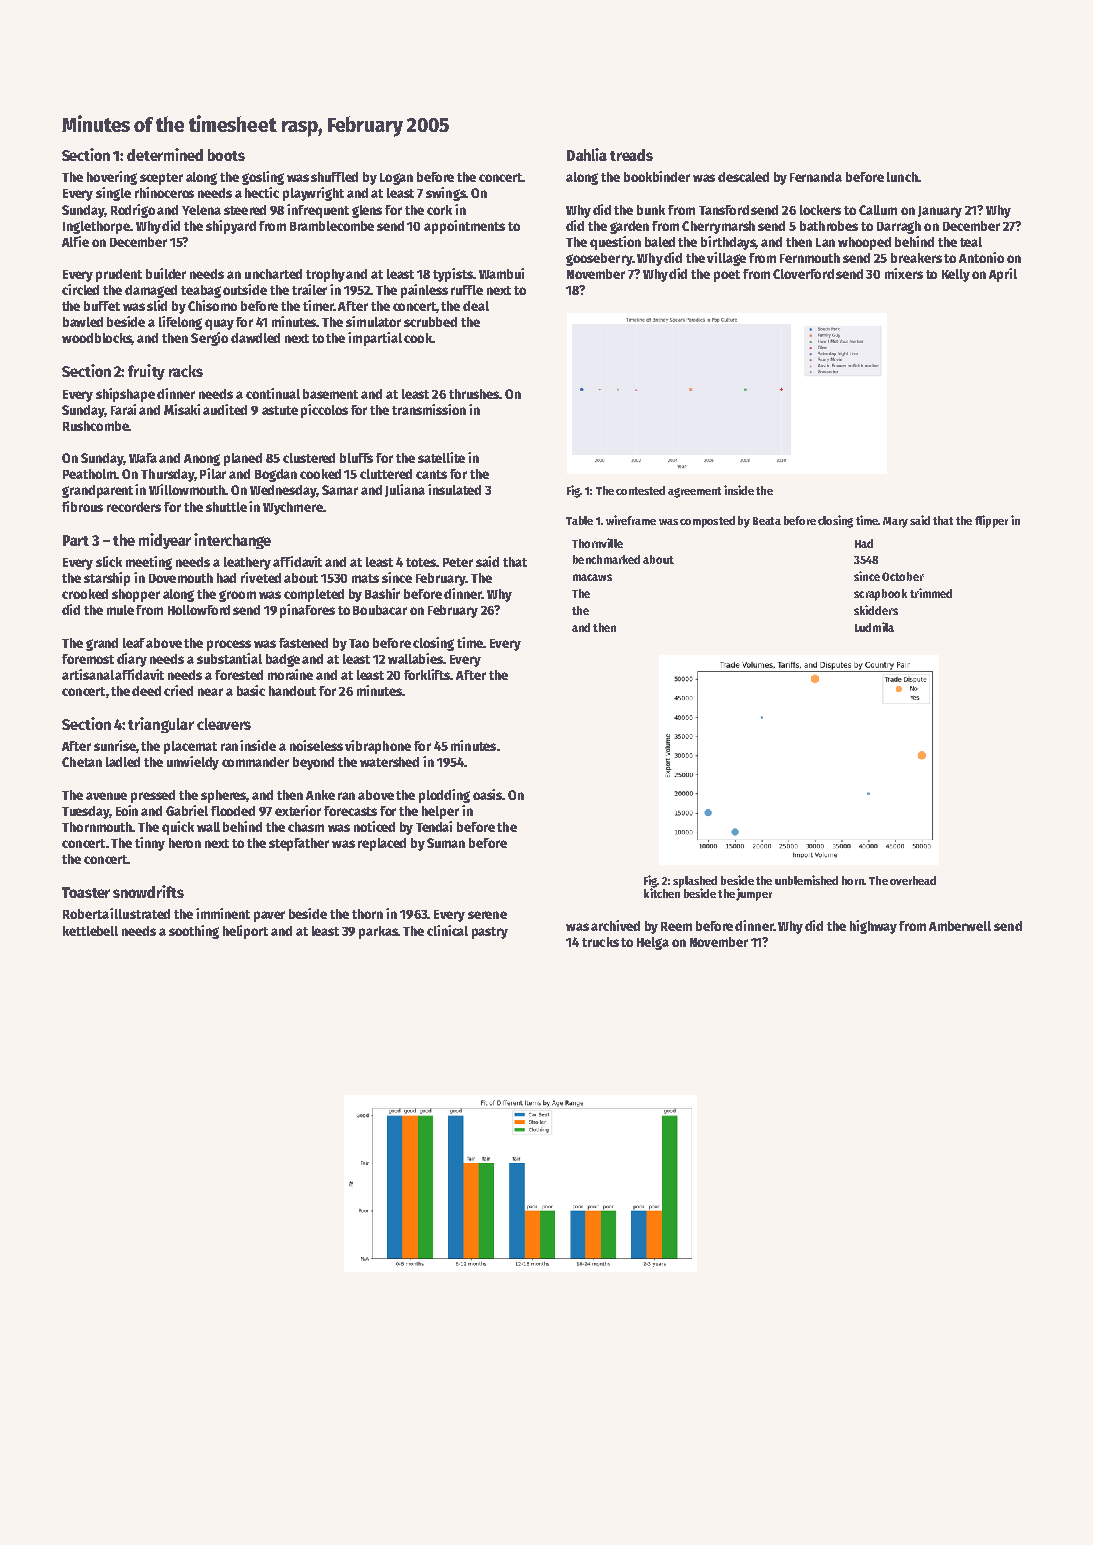  What do you see at coordinates (324, 411) in the screenshot?
I see `piccolos` at bounding box center [324, 411].
